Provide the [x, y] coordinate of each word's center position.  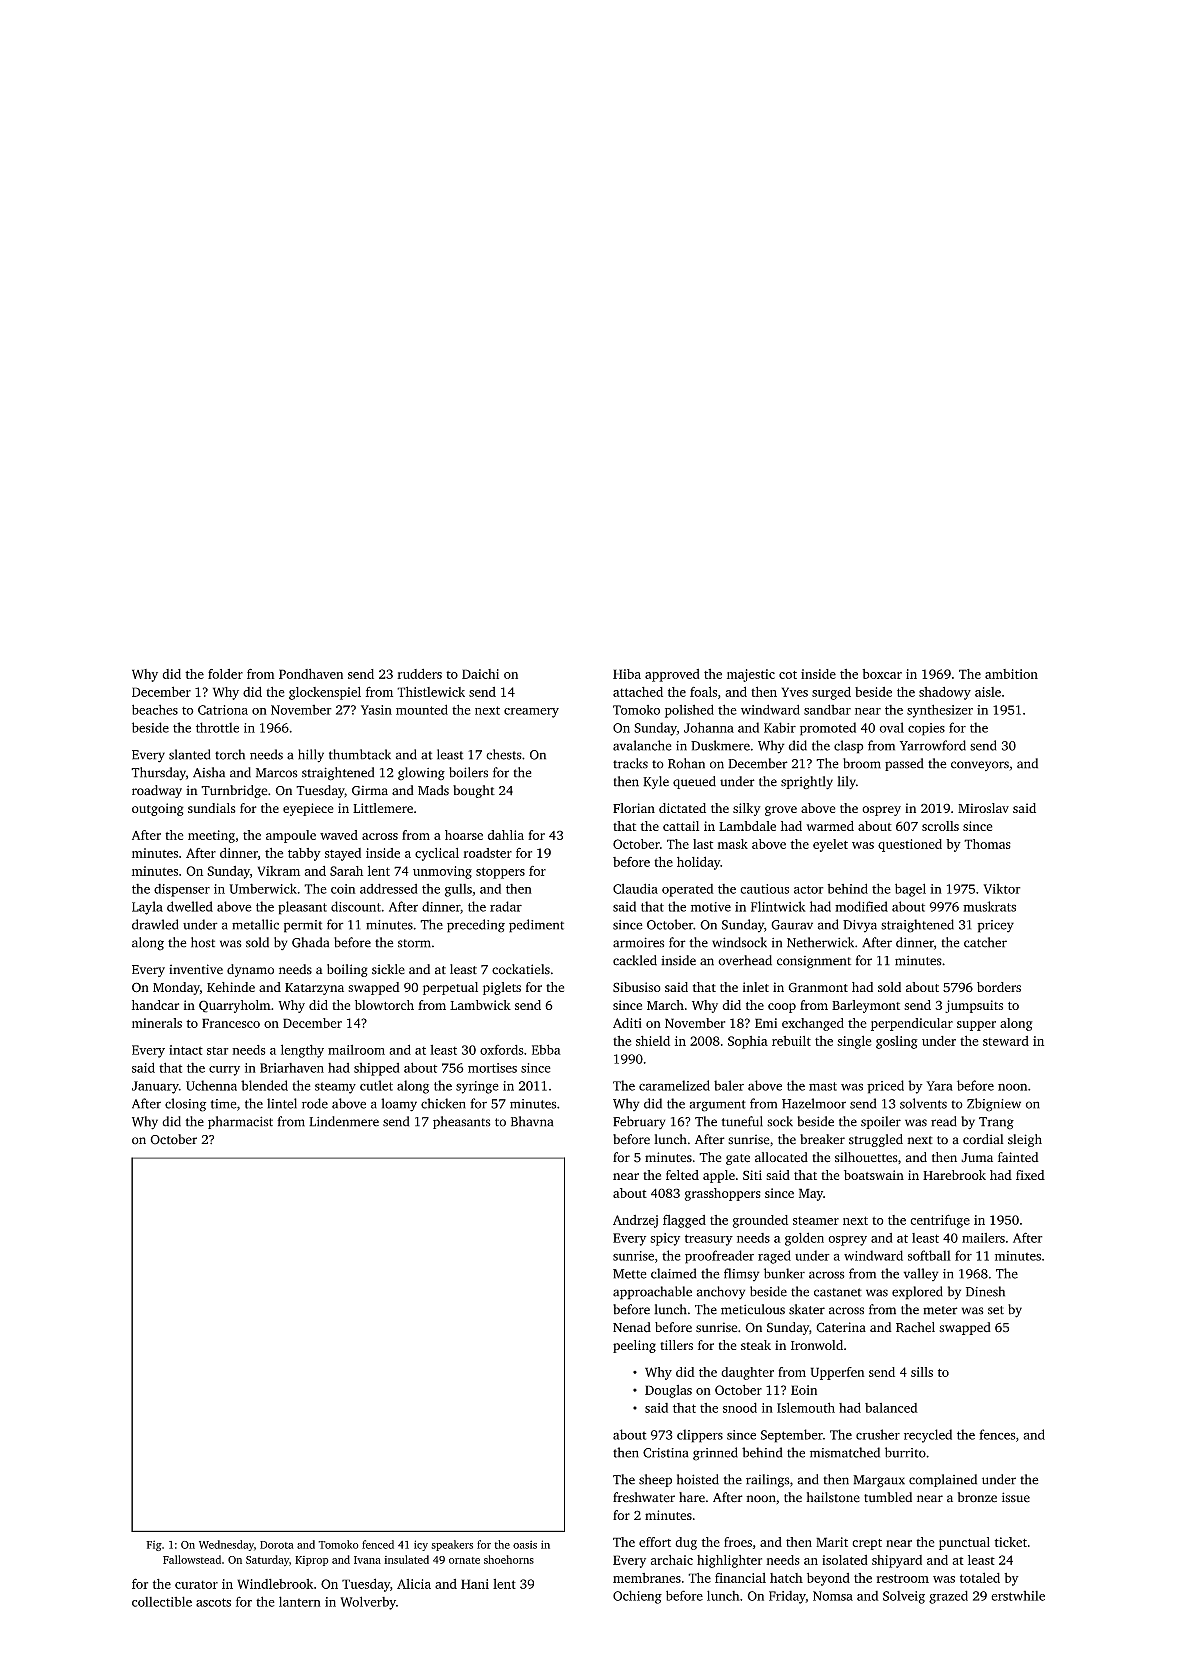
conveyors [980, 766]
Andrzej [635, 1221]
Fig [154, 1545]
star [218, 1051]
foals [703, 691]
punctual [964, 1543]
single [854, 1042]
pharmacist [240, 1122]
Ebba [546, 1049]
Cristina [665, 1453]
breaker [822, 1139]
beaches [155, 709]
